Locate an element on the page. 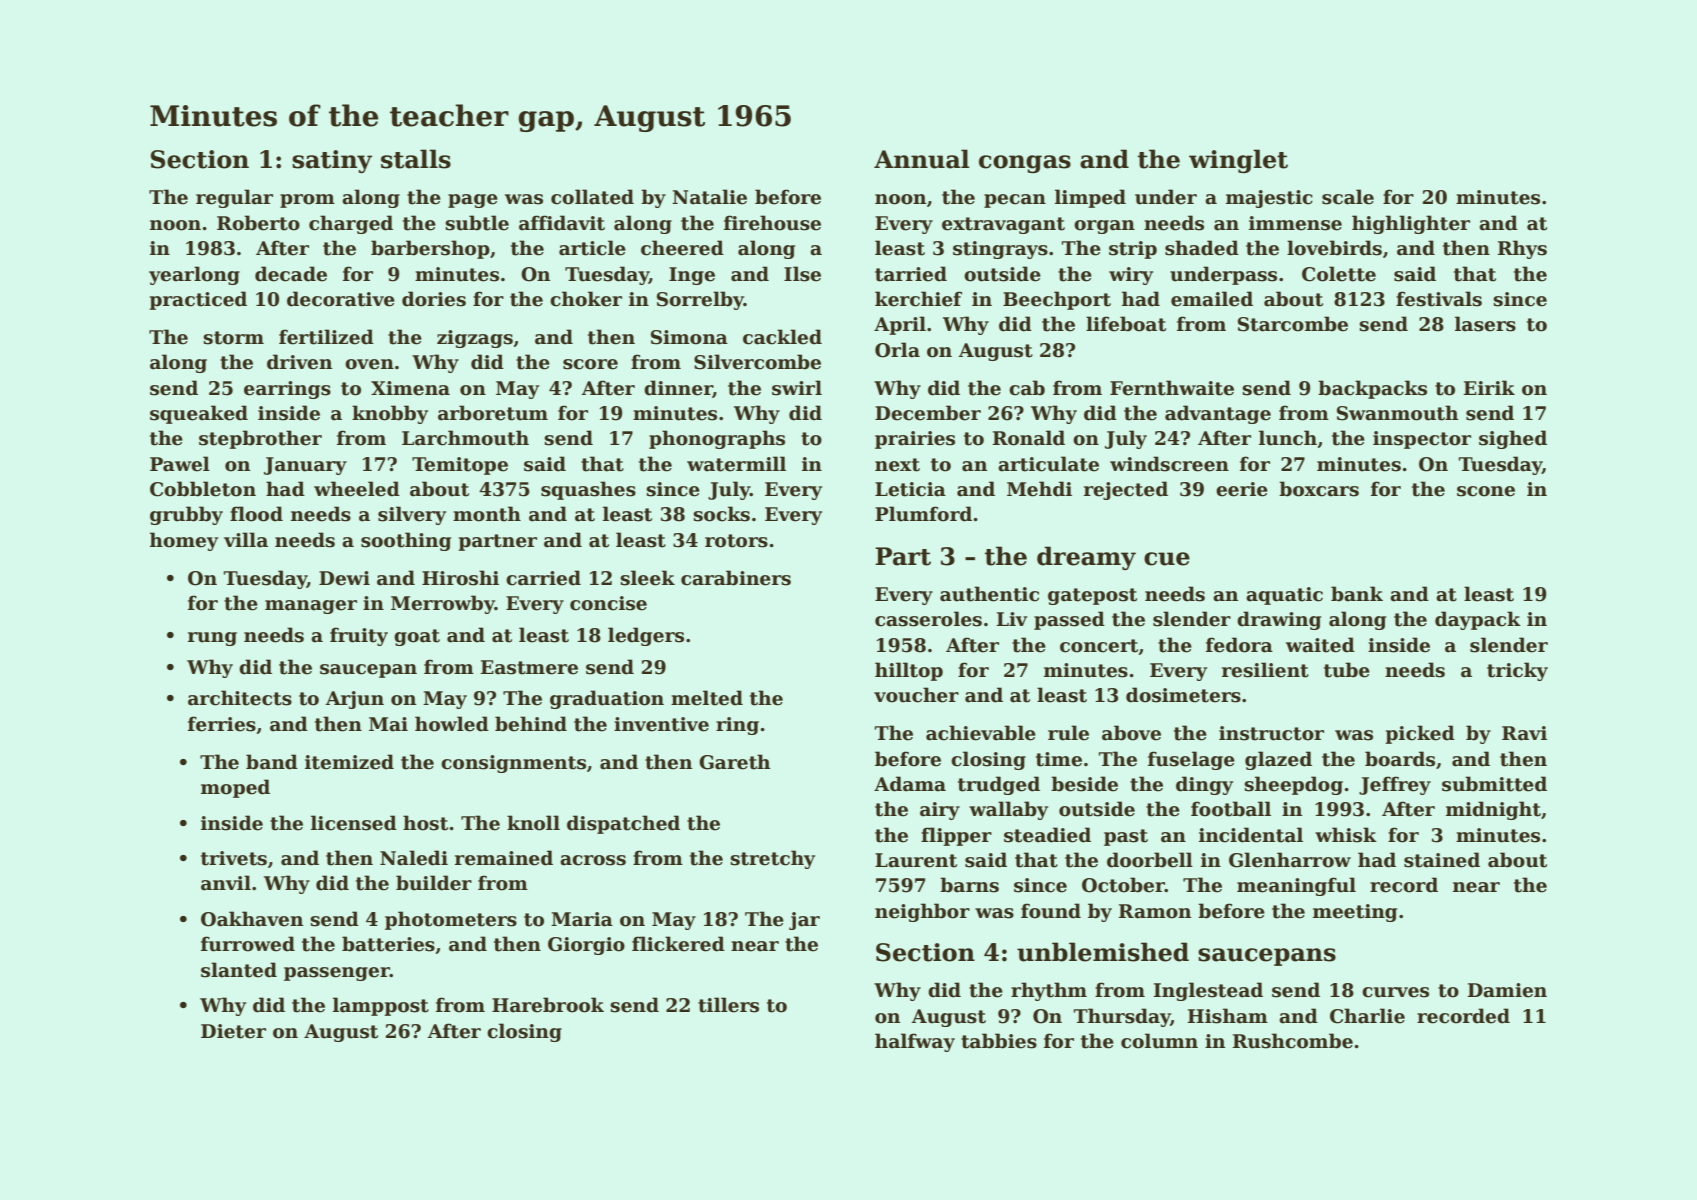  tabbies is located at coordinates (999, 1041).
